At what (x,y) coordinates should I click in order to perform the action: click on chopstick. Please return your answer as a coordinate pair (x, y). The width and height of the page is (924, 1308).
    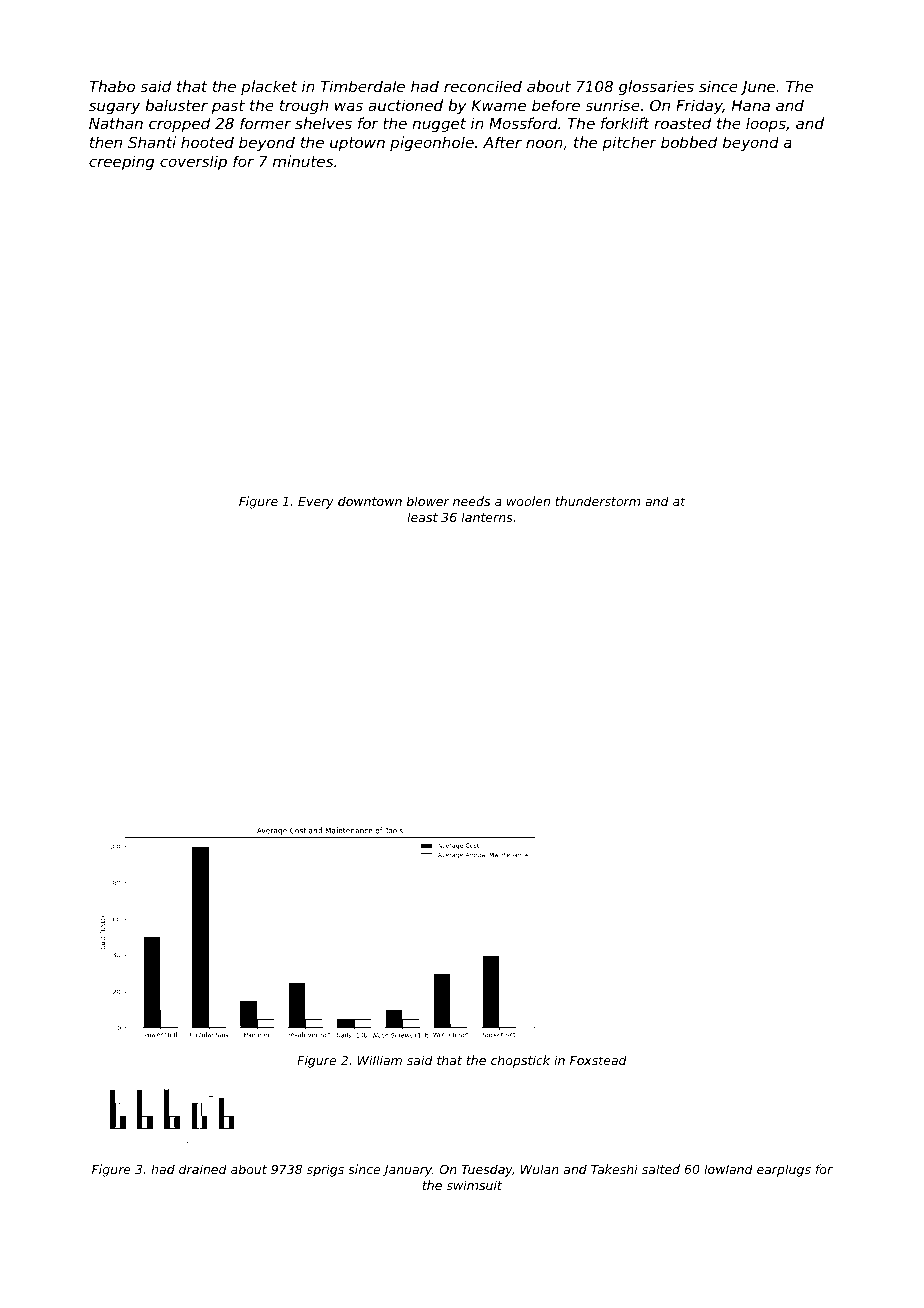
    Looking at the image, I should click on (520, 1061).
